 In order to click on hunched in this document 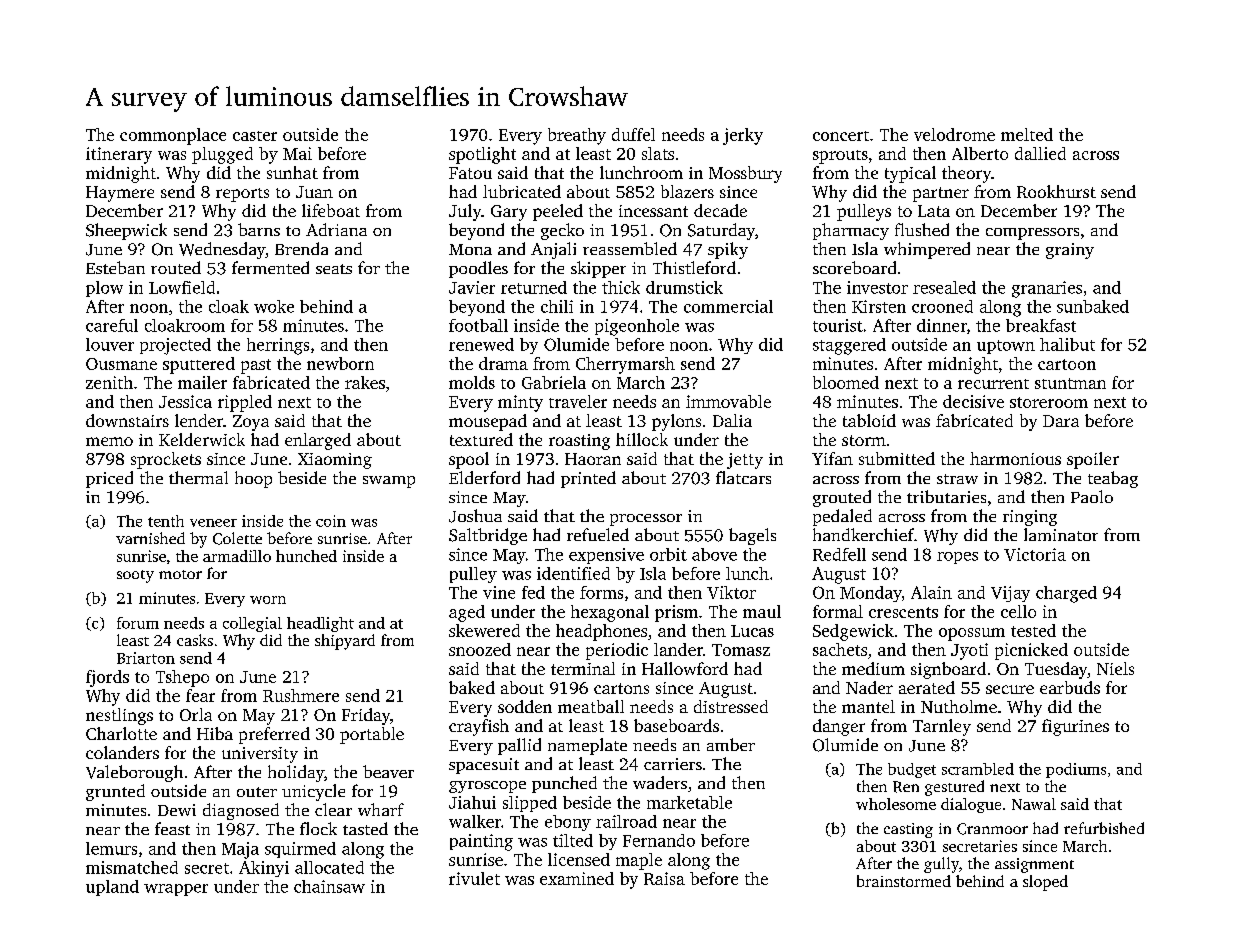, I will do `click(306, 556)`.
